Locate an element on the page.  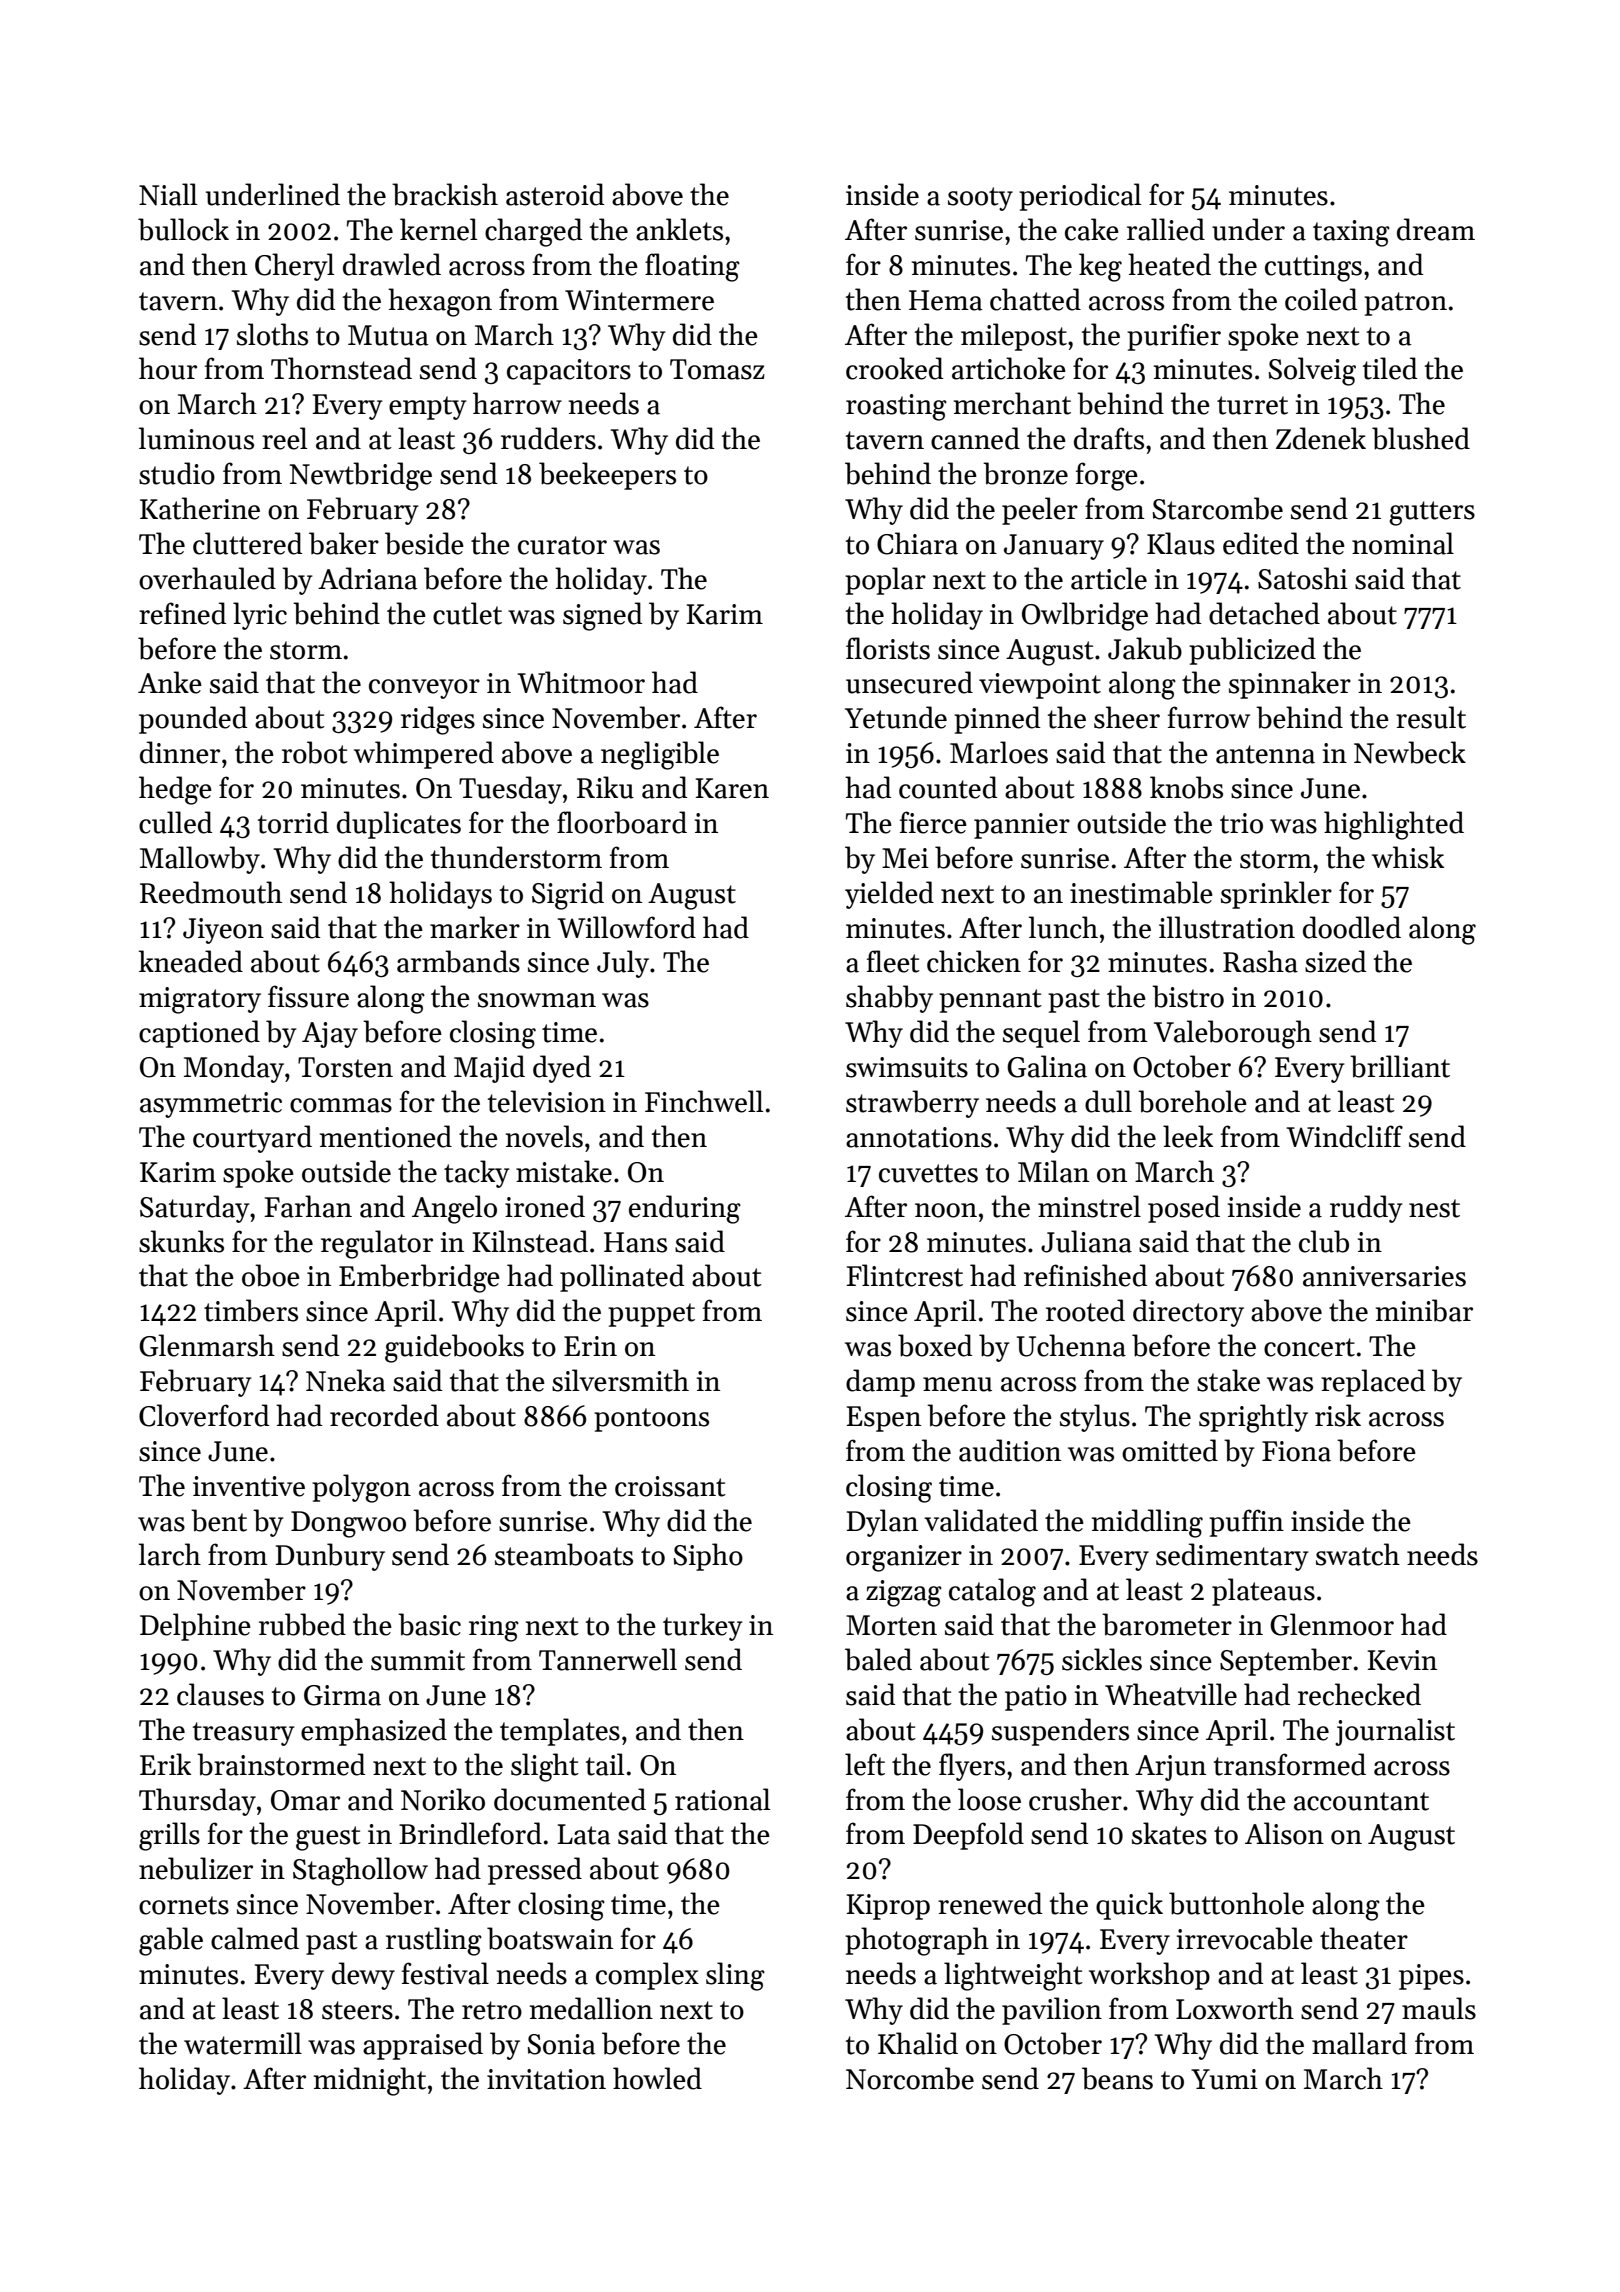
Mutua is located at coordinates (388, 335).
